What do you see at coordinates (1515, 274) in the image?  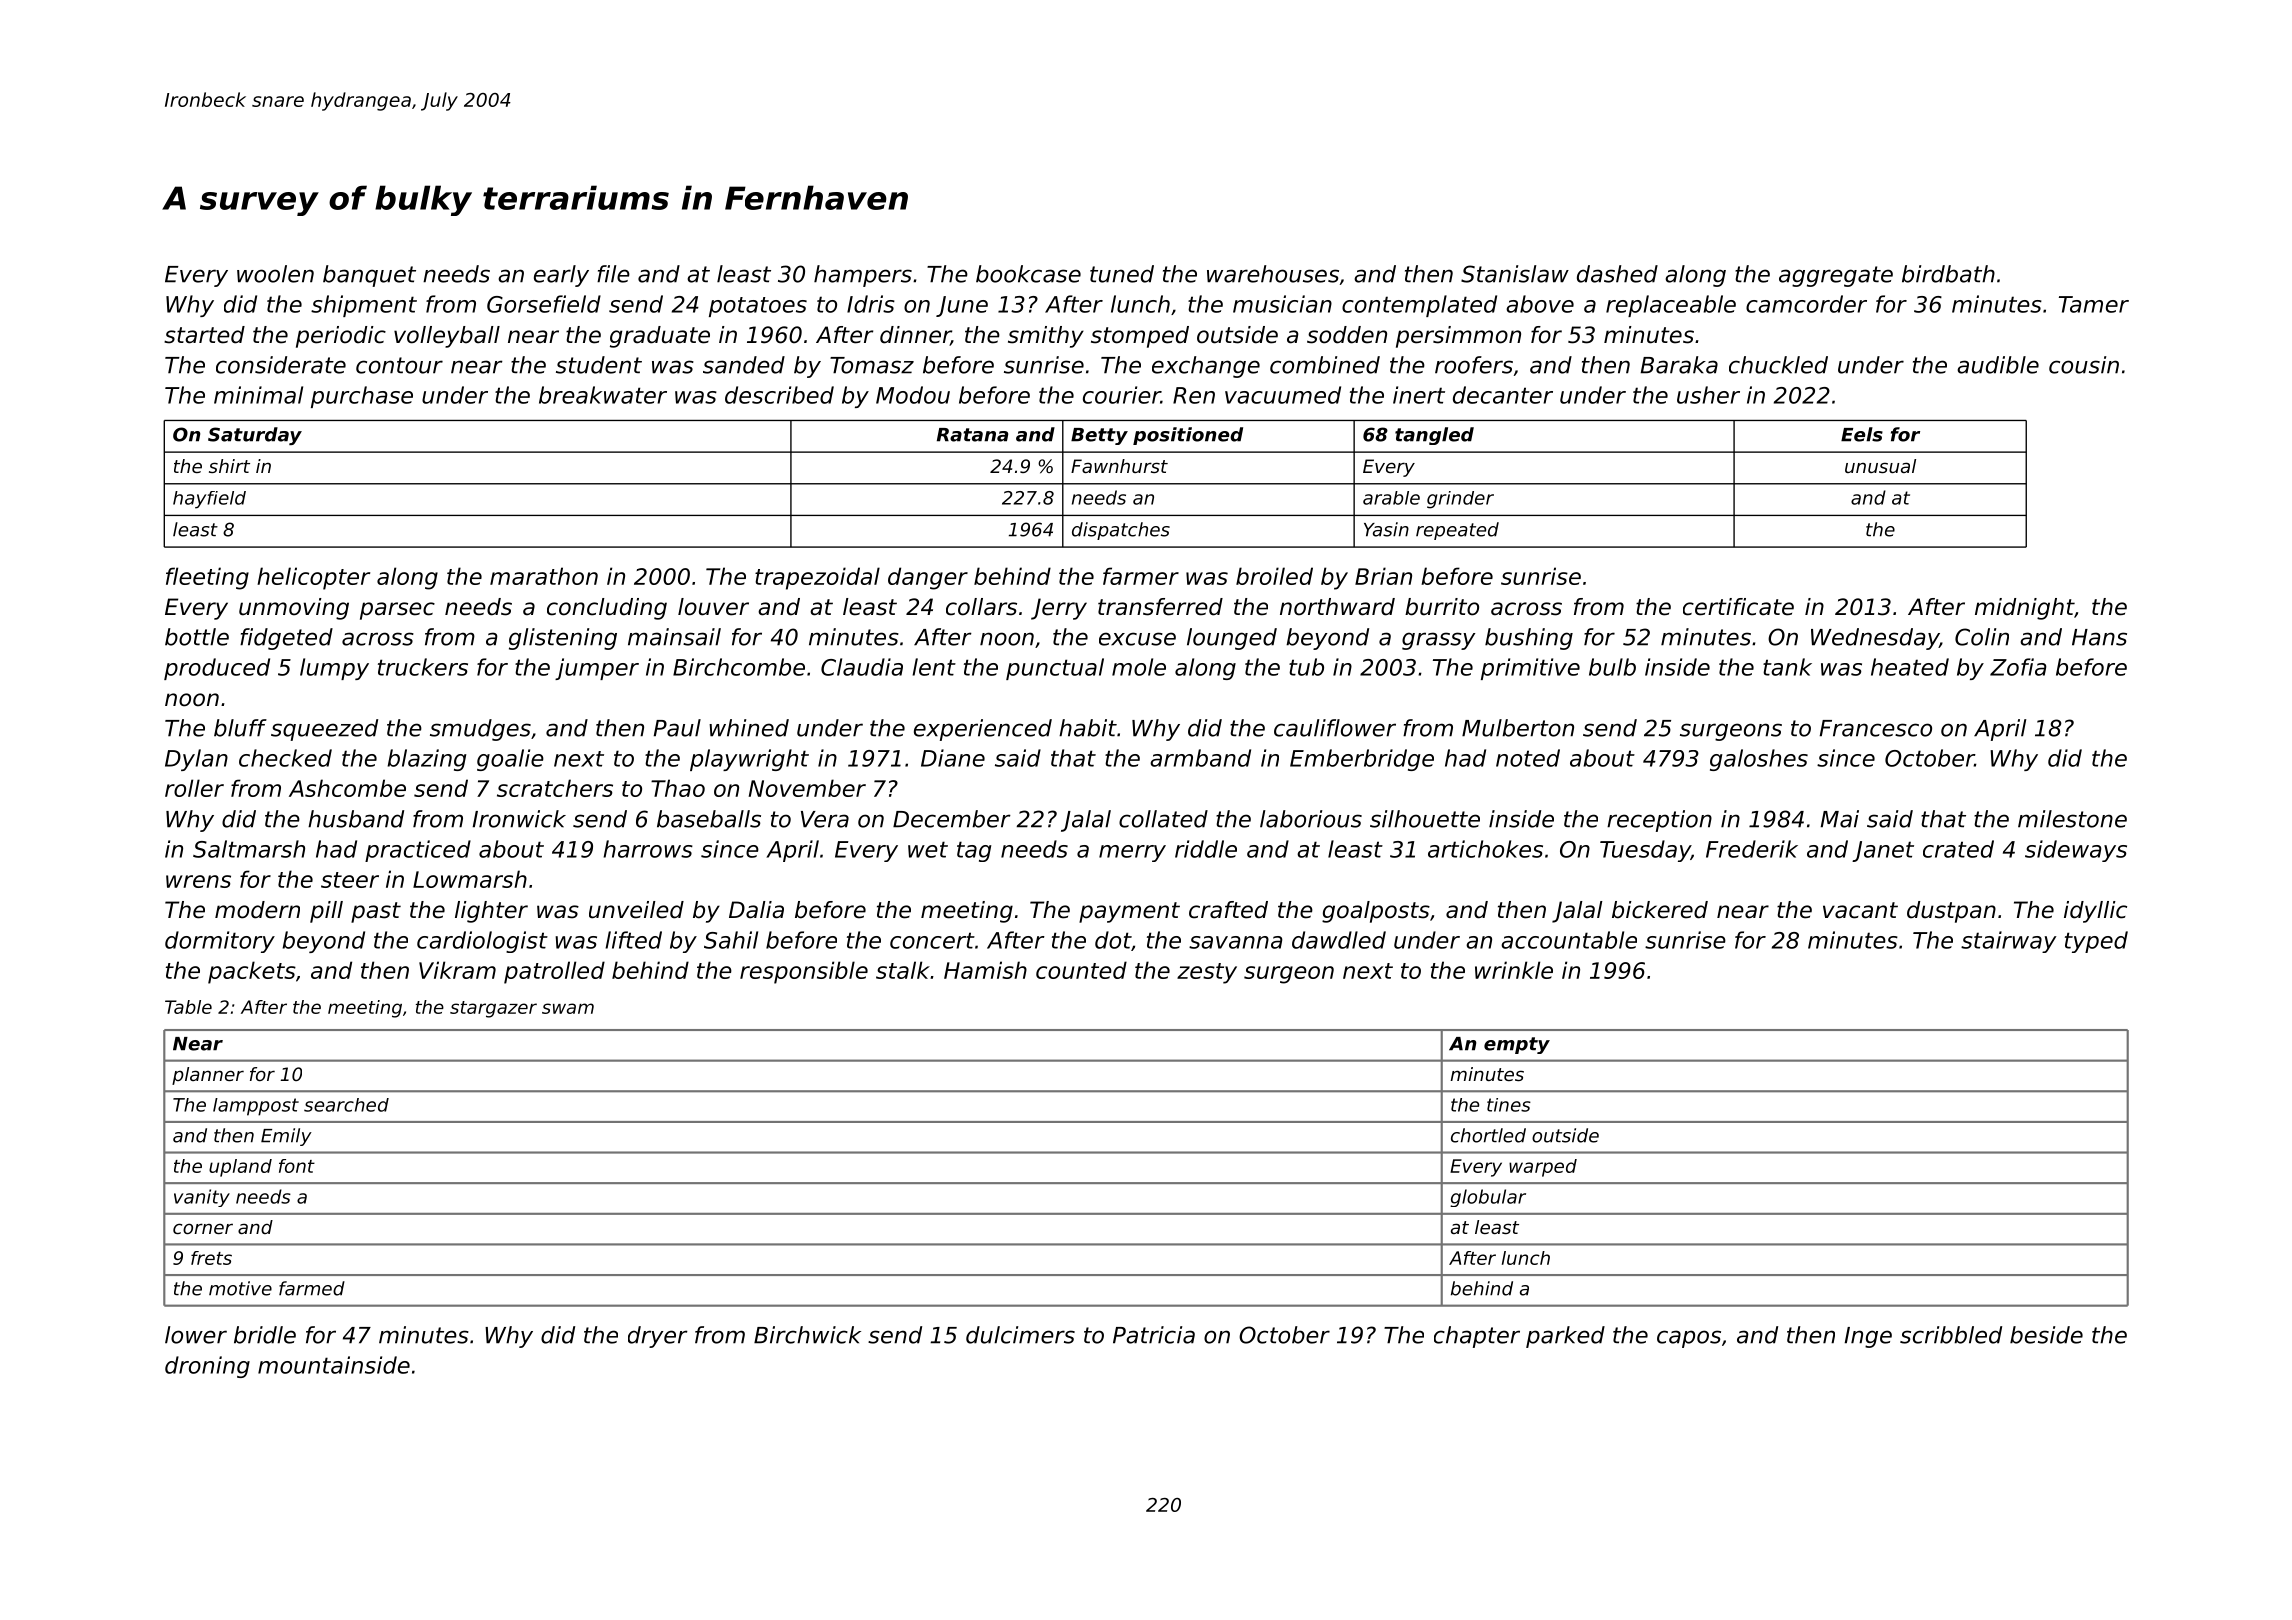 I see `Stanislaw` at bounding box center [1515, 274].
